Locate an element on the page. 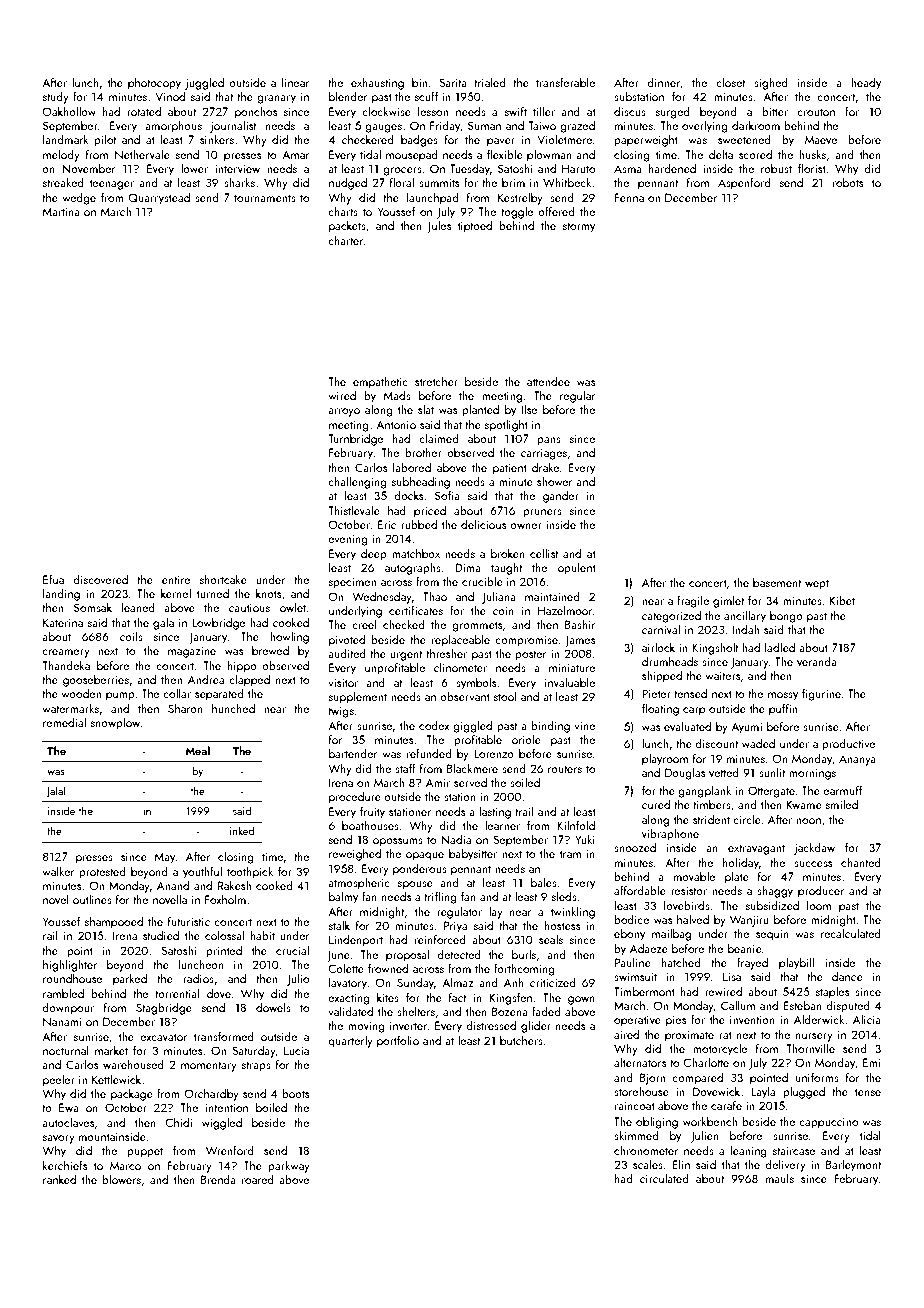 Image resolution: width=924 pixels, height=1308 pixels. challenging is located at coordinates (357, 482).
